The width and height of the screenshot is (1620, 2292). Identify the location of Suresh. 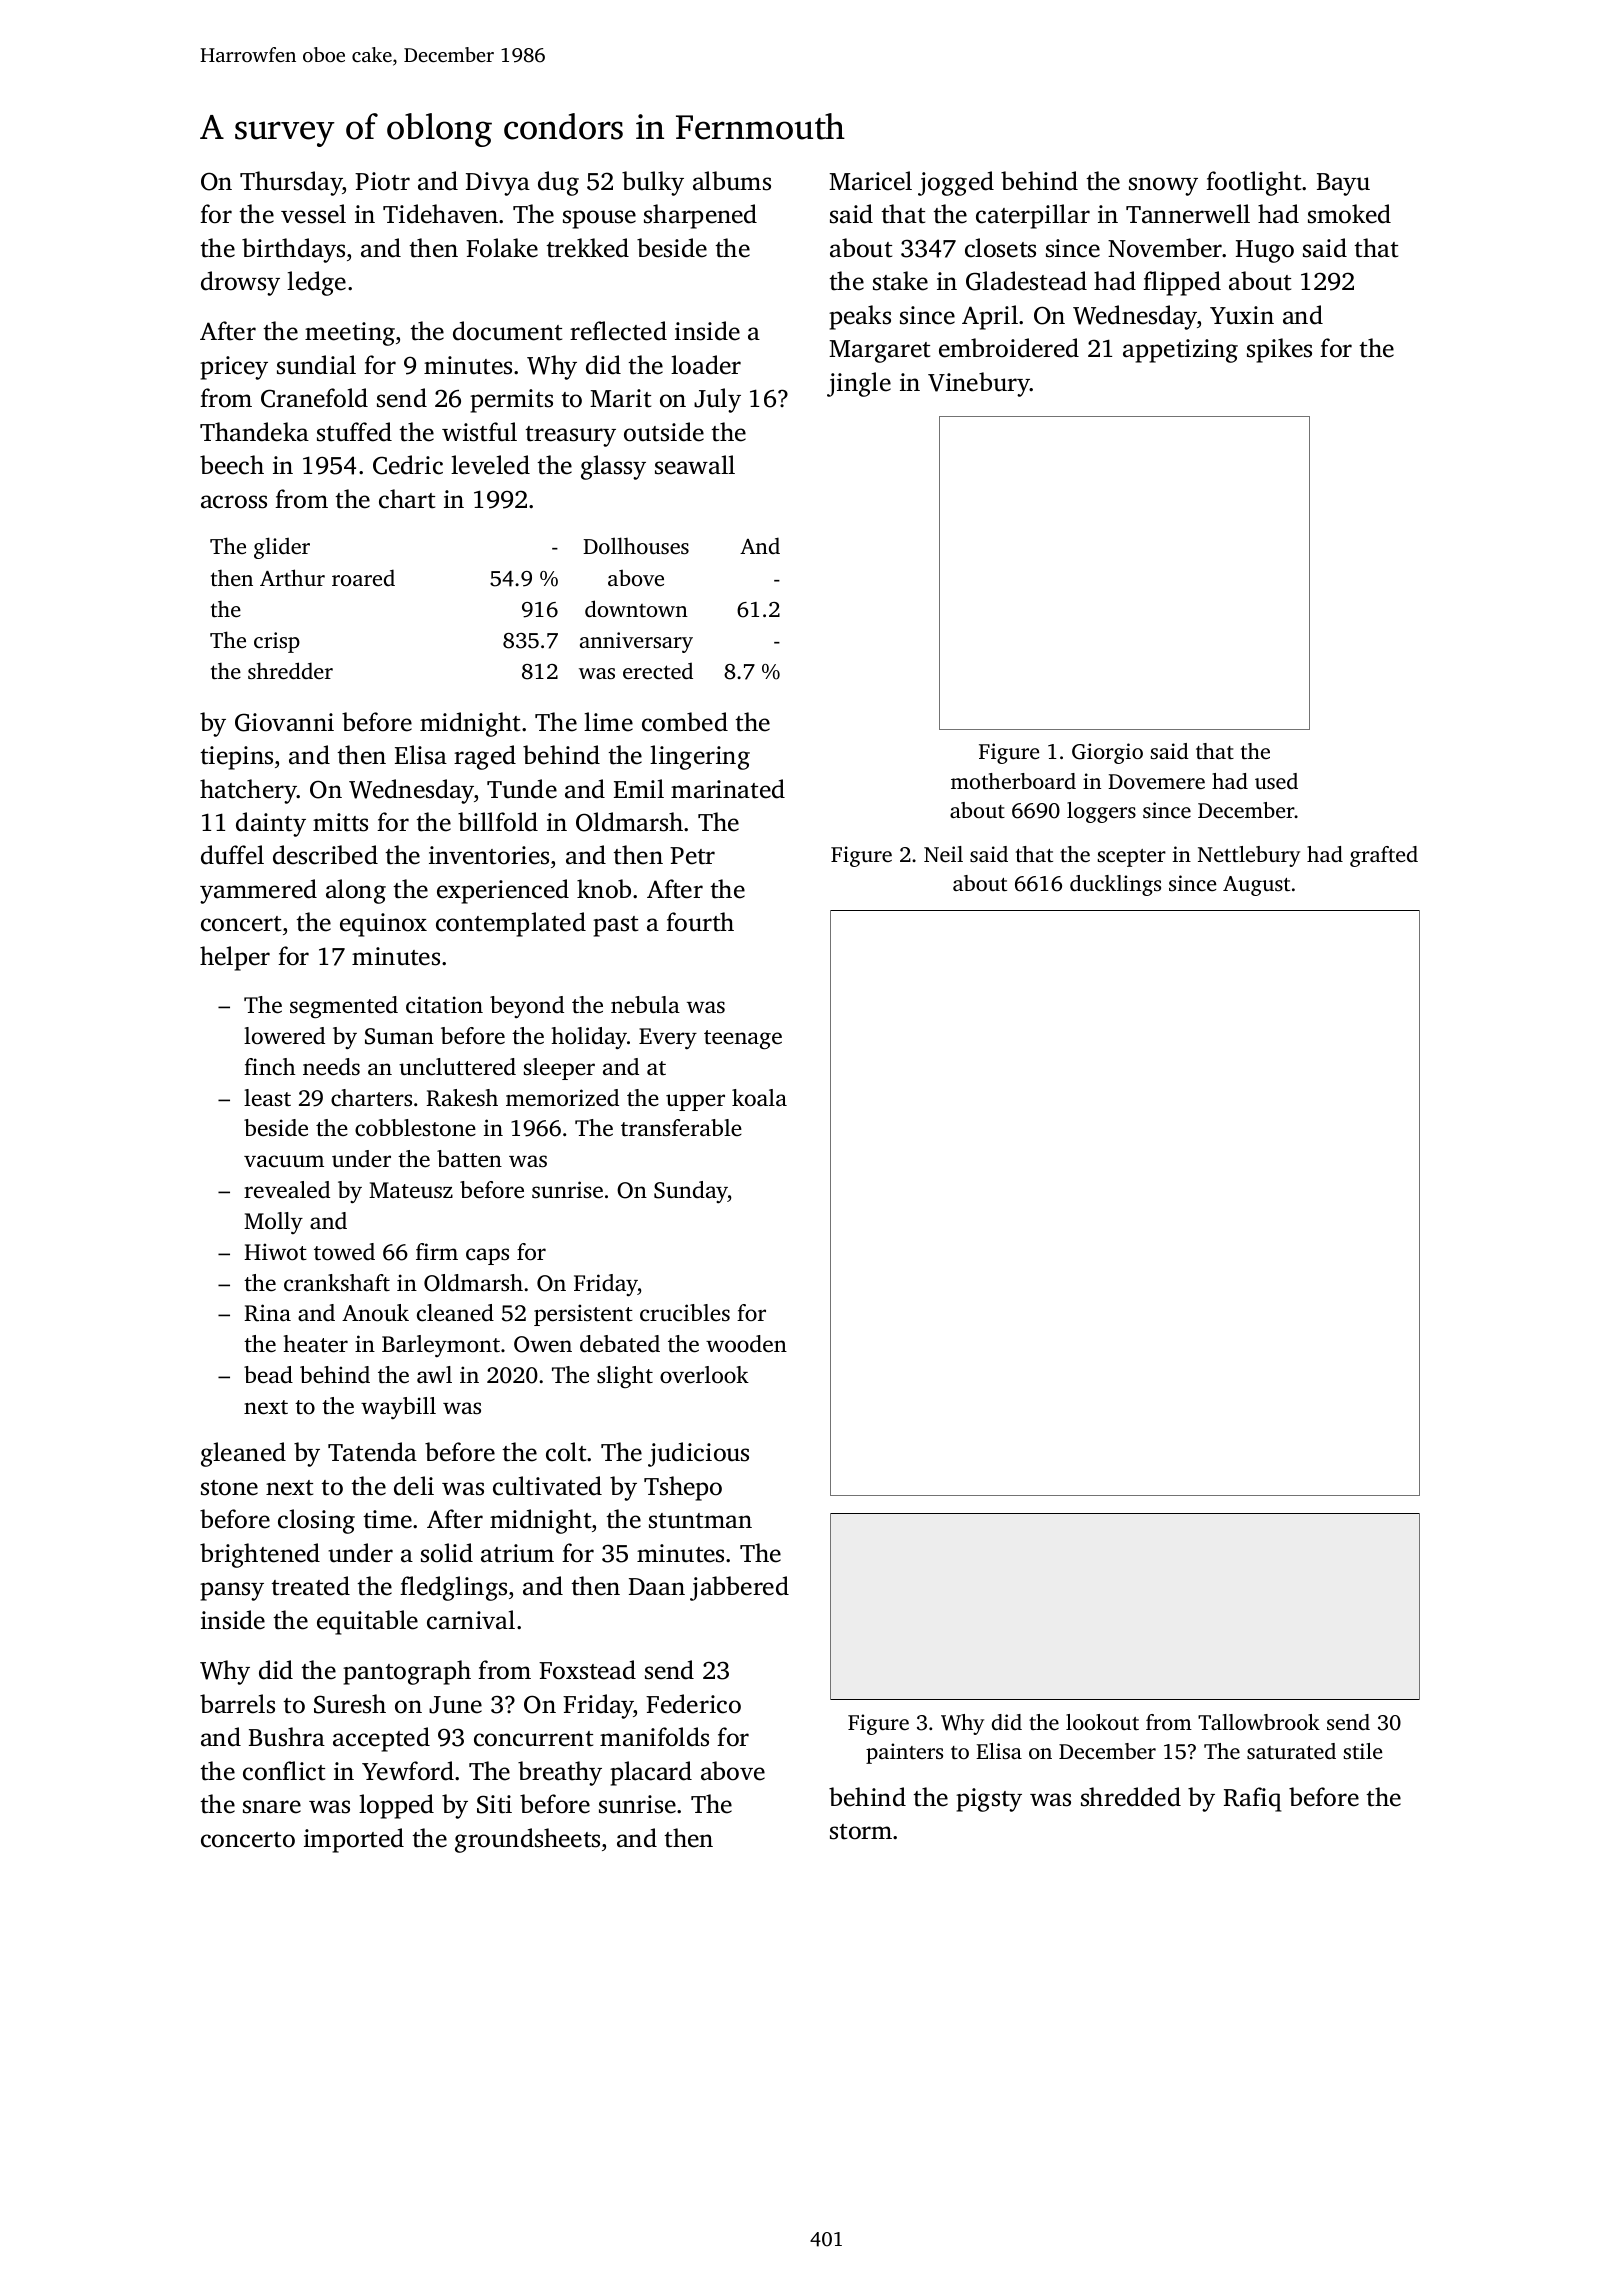
(350, 1704).
